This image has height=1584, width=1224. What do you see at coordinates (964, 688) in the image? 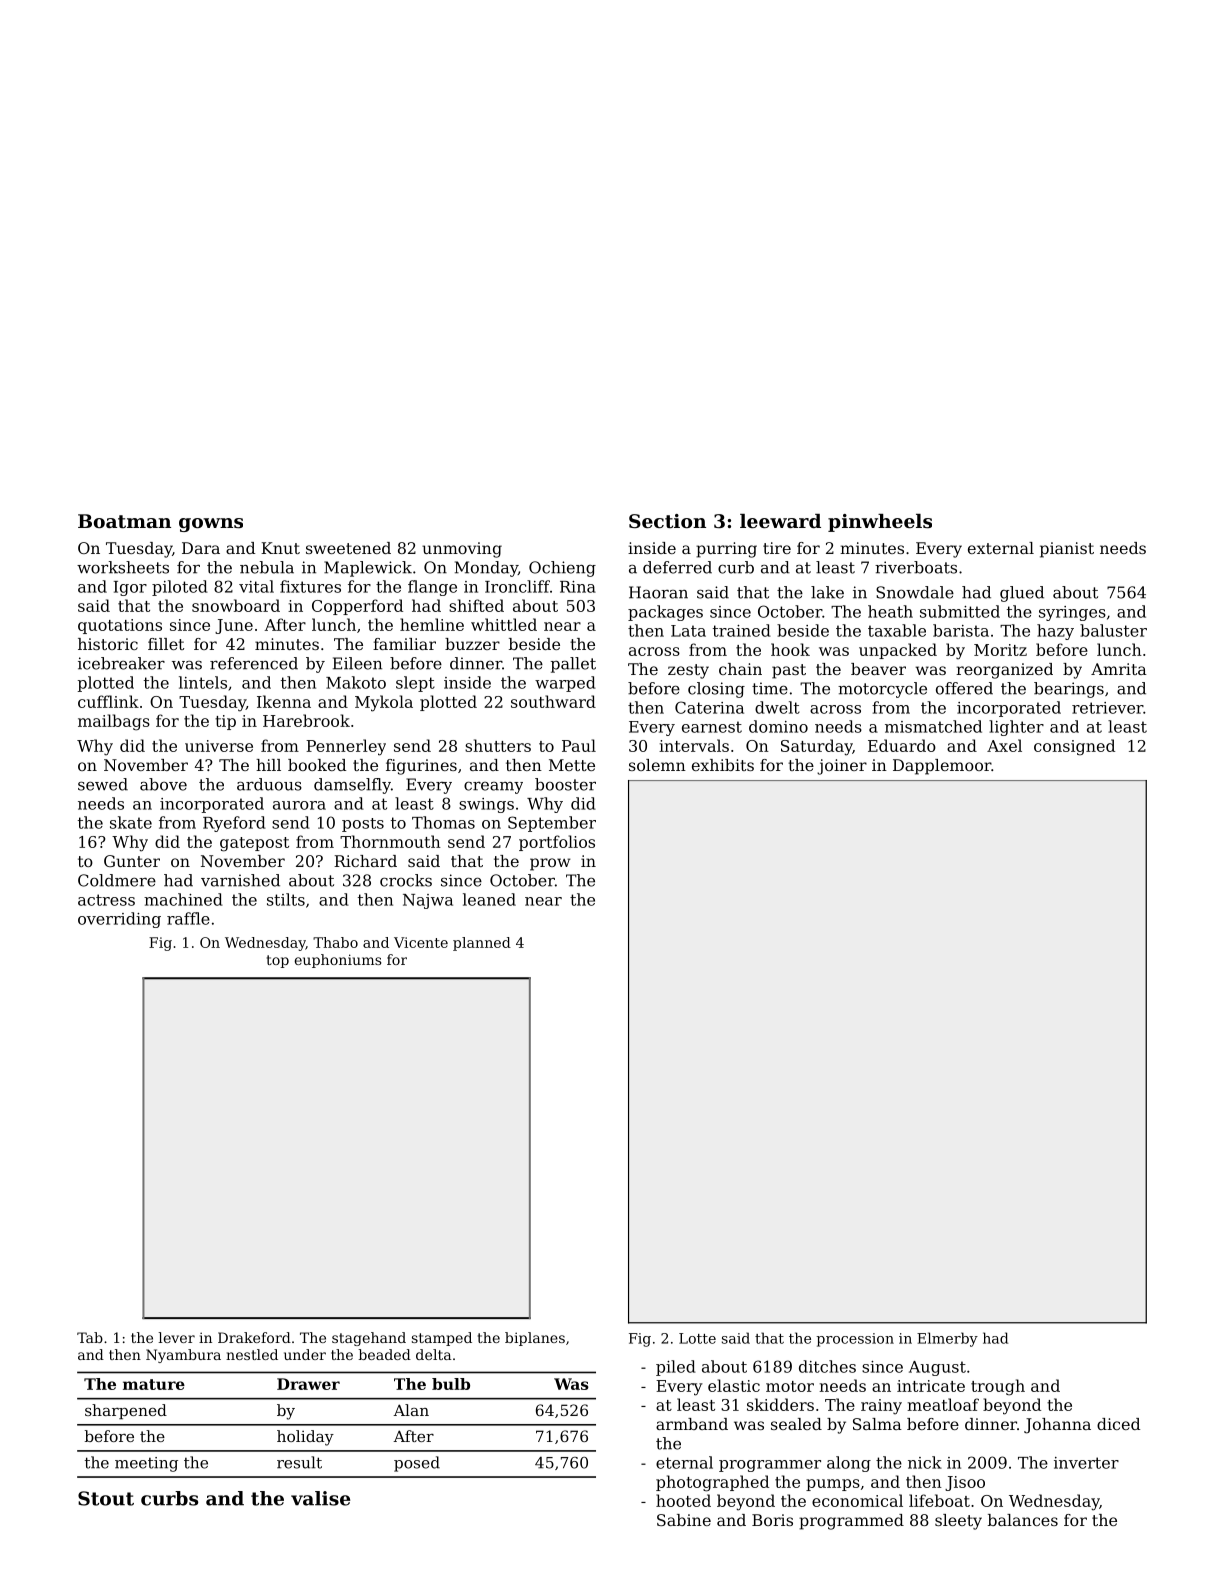
I see `offered` at bounding box center [964, 688].
